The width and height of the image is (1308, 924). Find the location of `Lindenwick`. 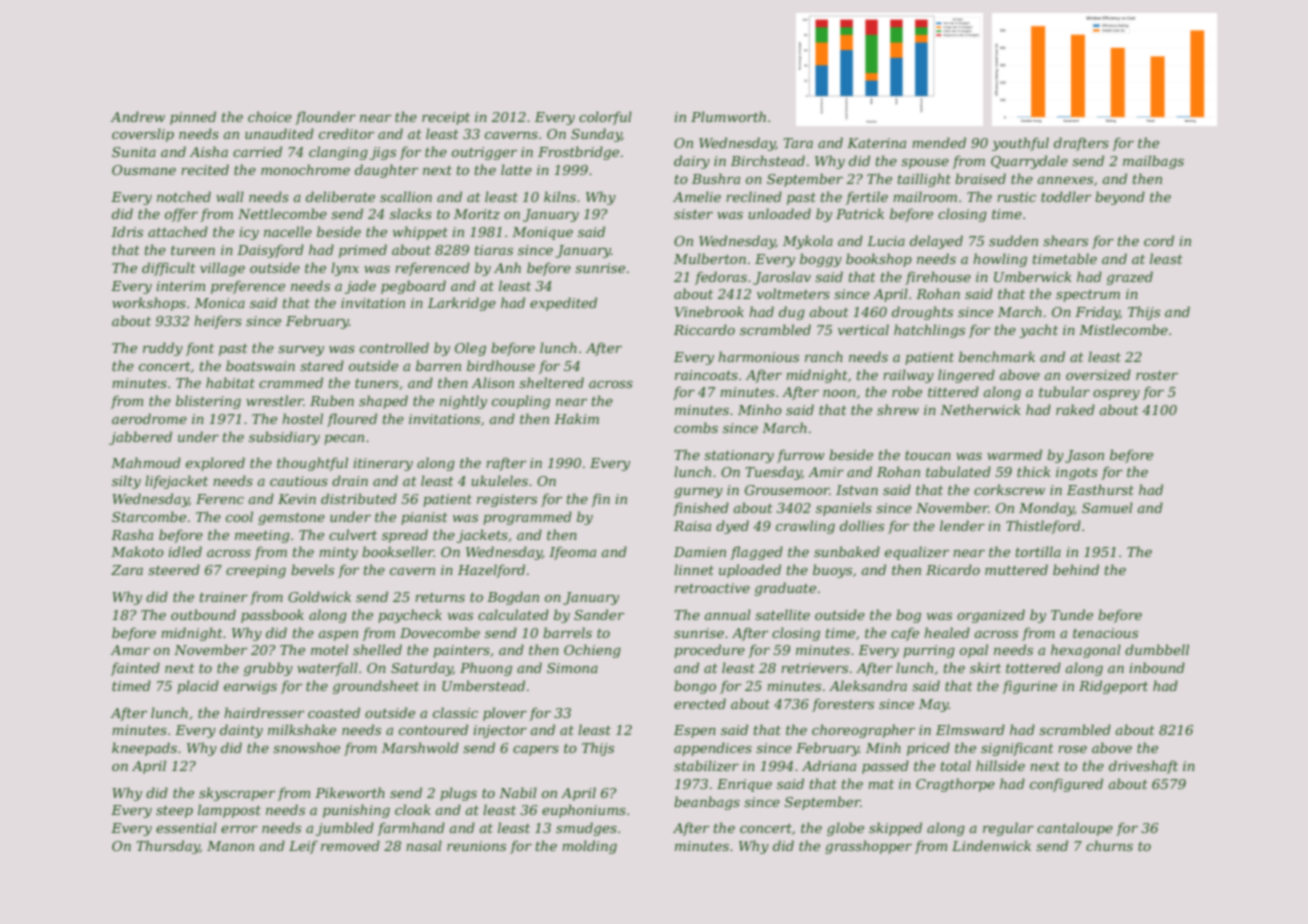

Lindenwick is located at coordinates (991, 845).
